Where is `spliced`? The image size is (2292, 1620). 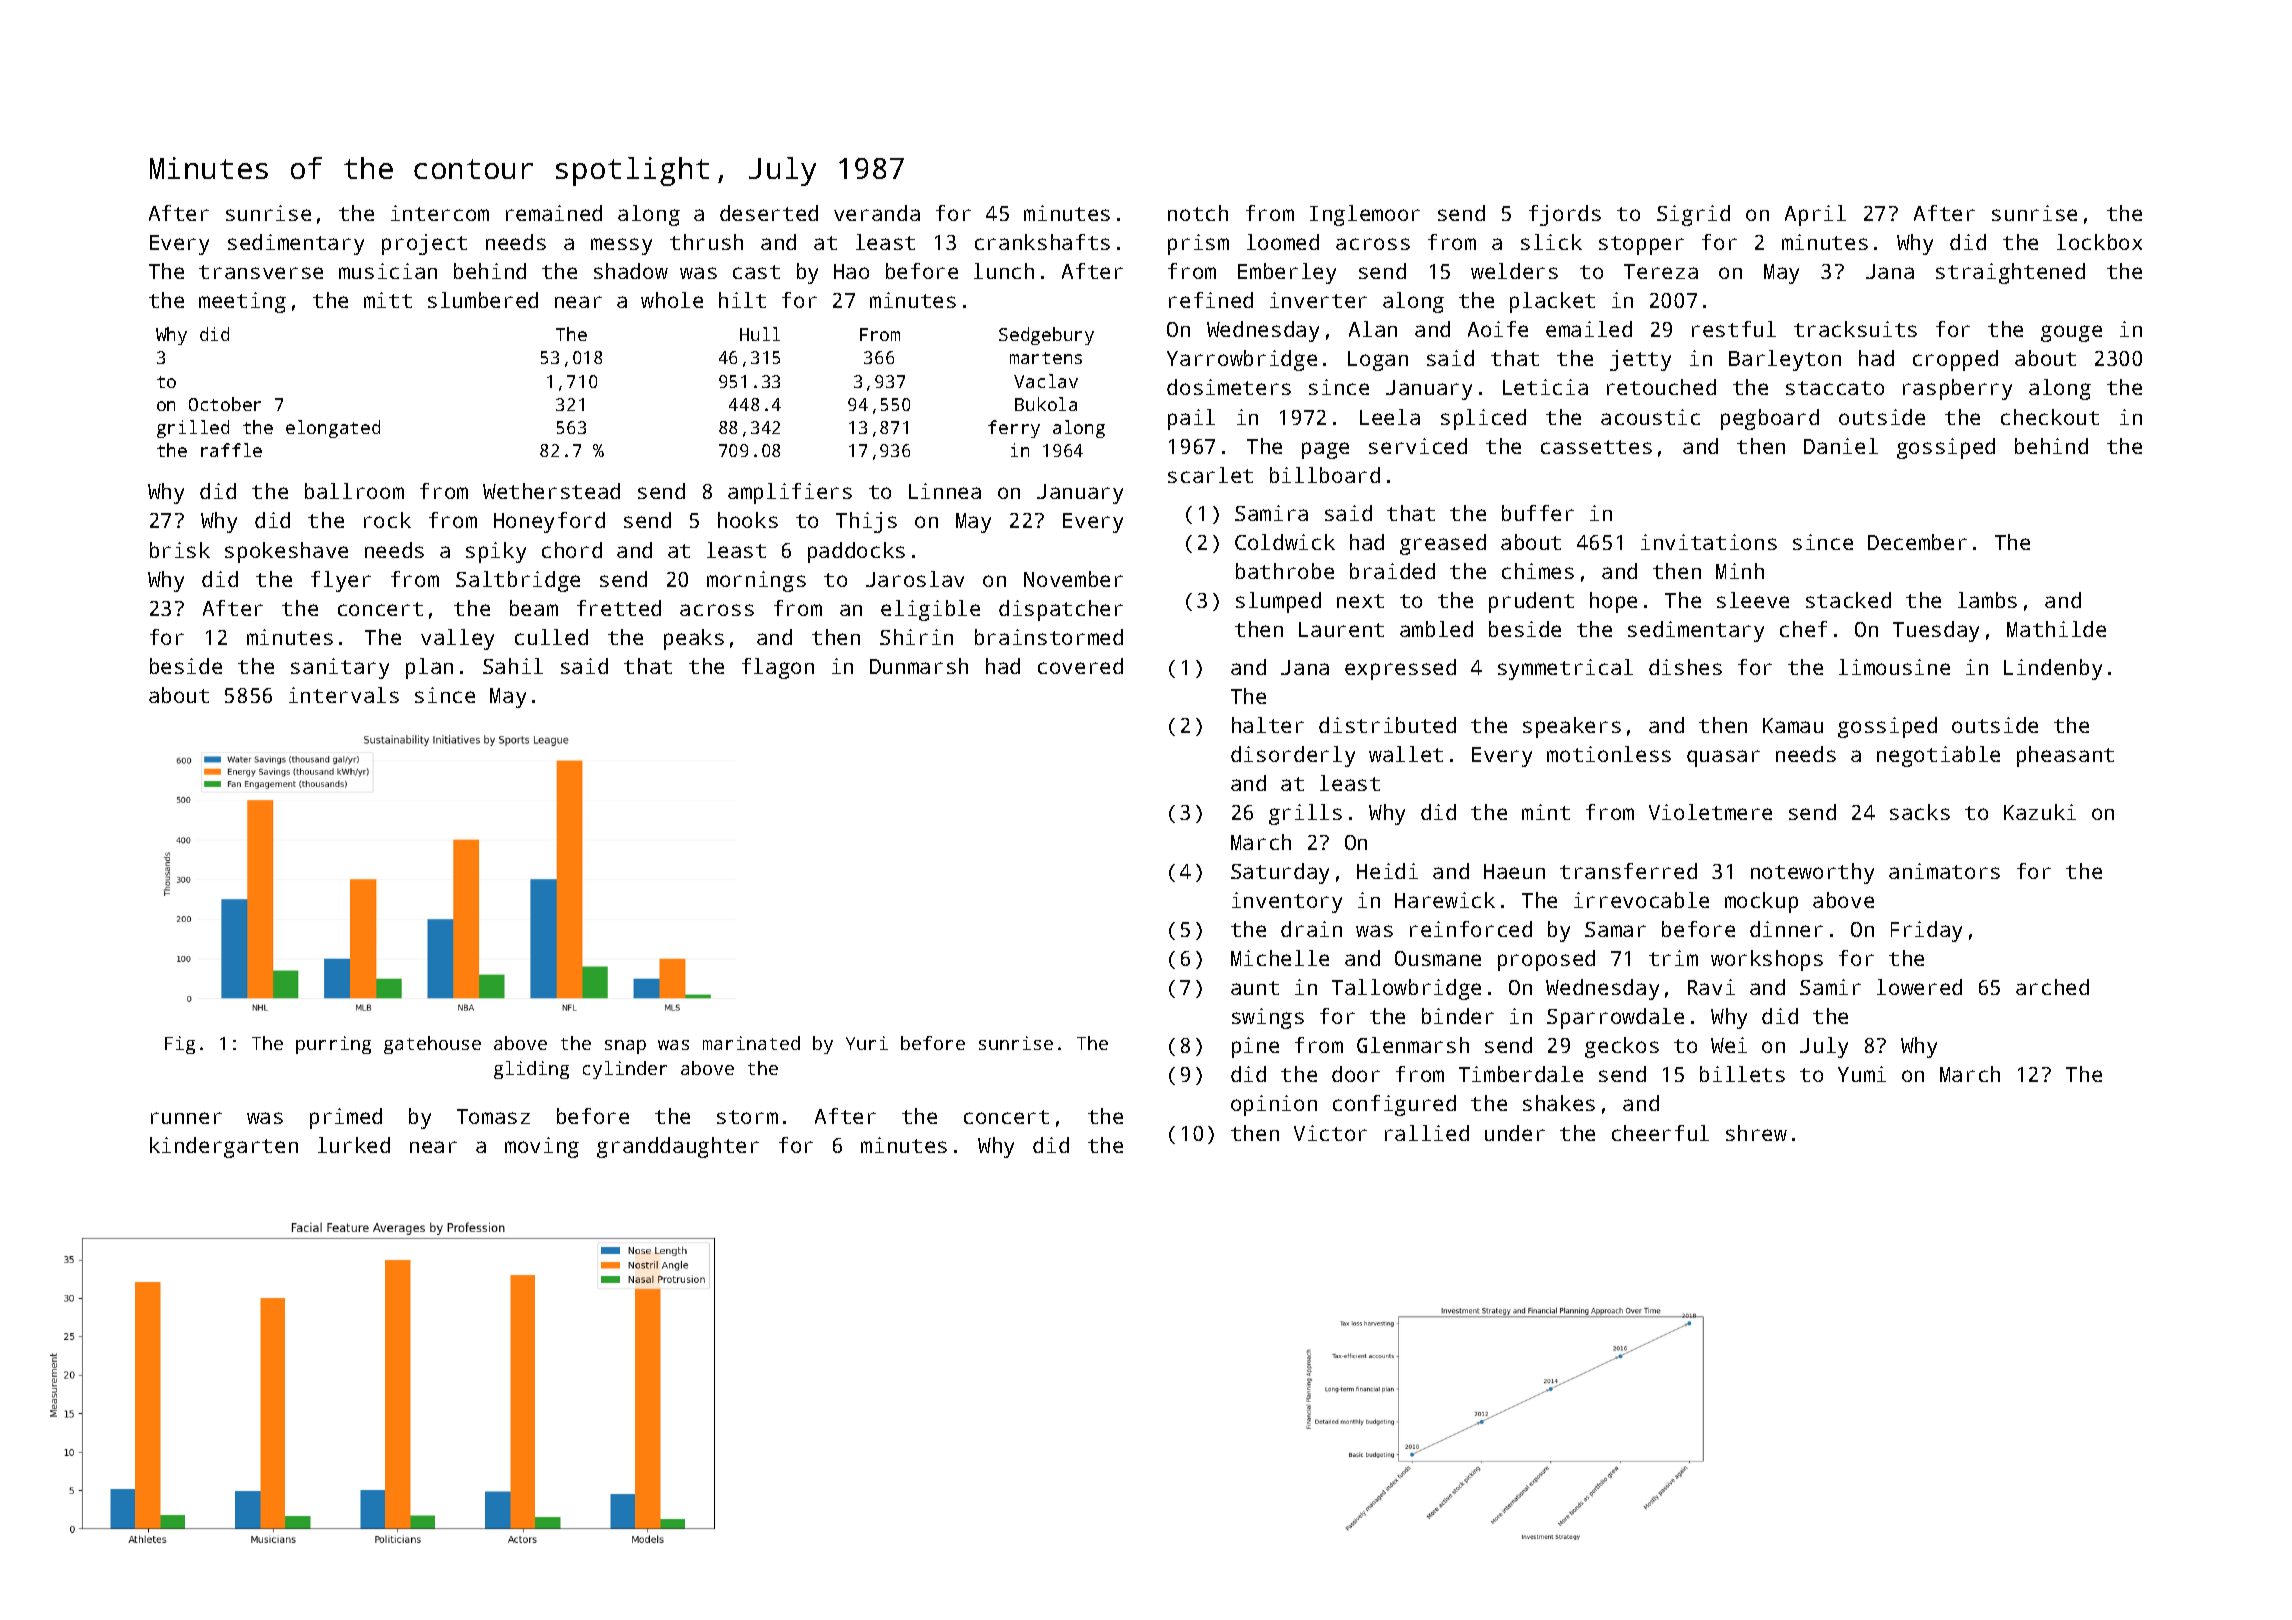
spliced is located at coordinates (1483, 419).
